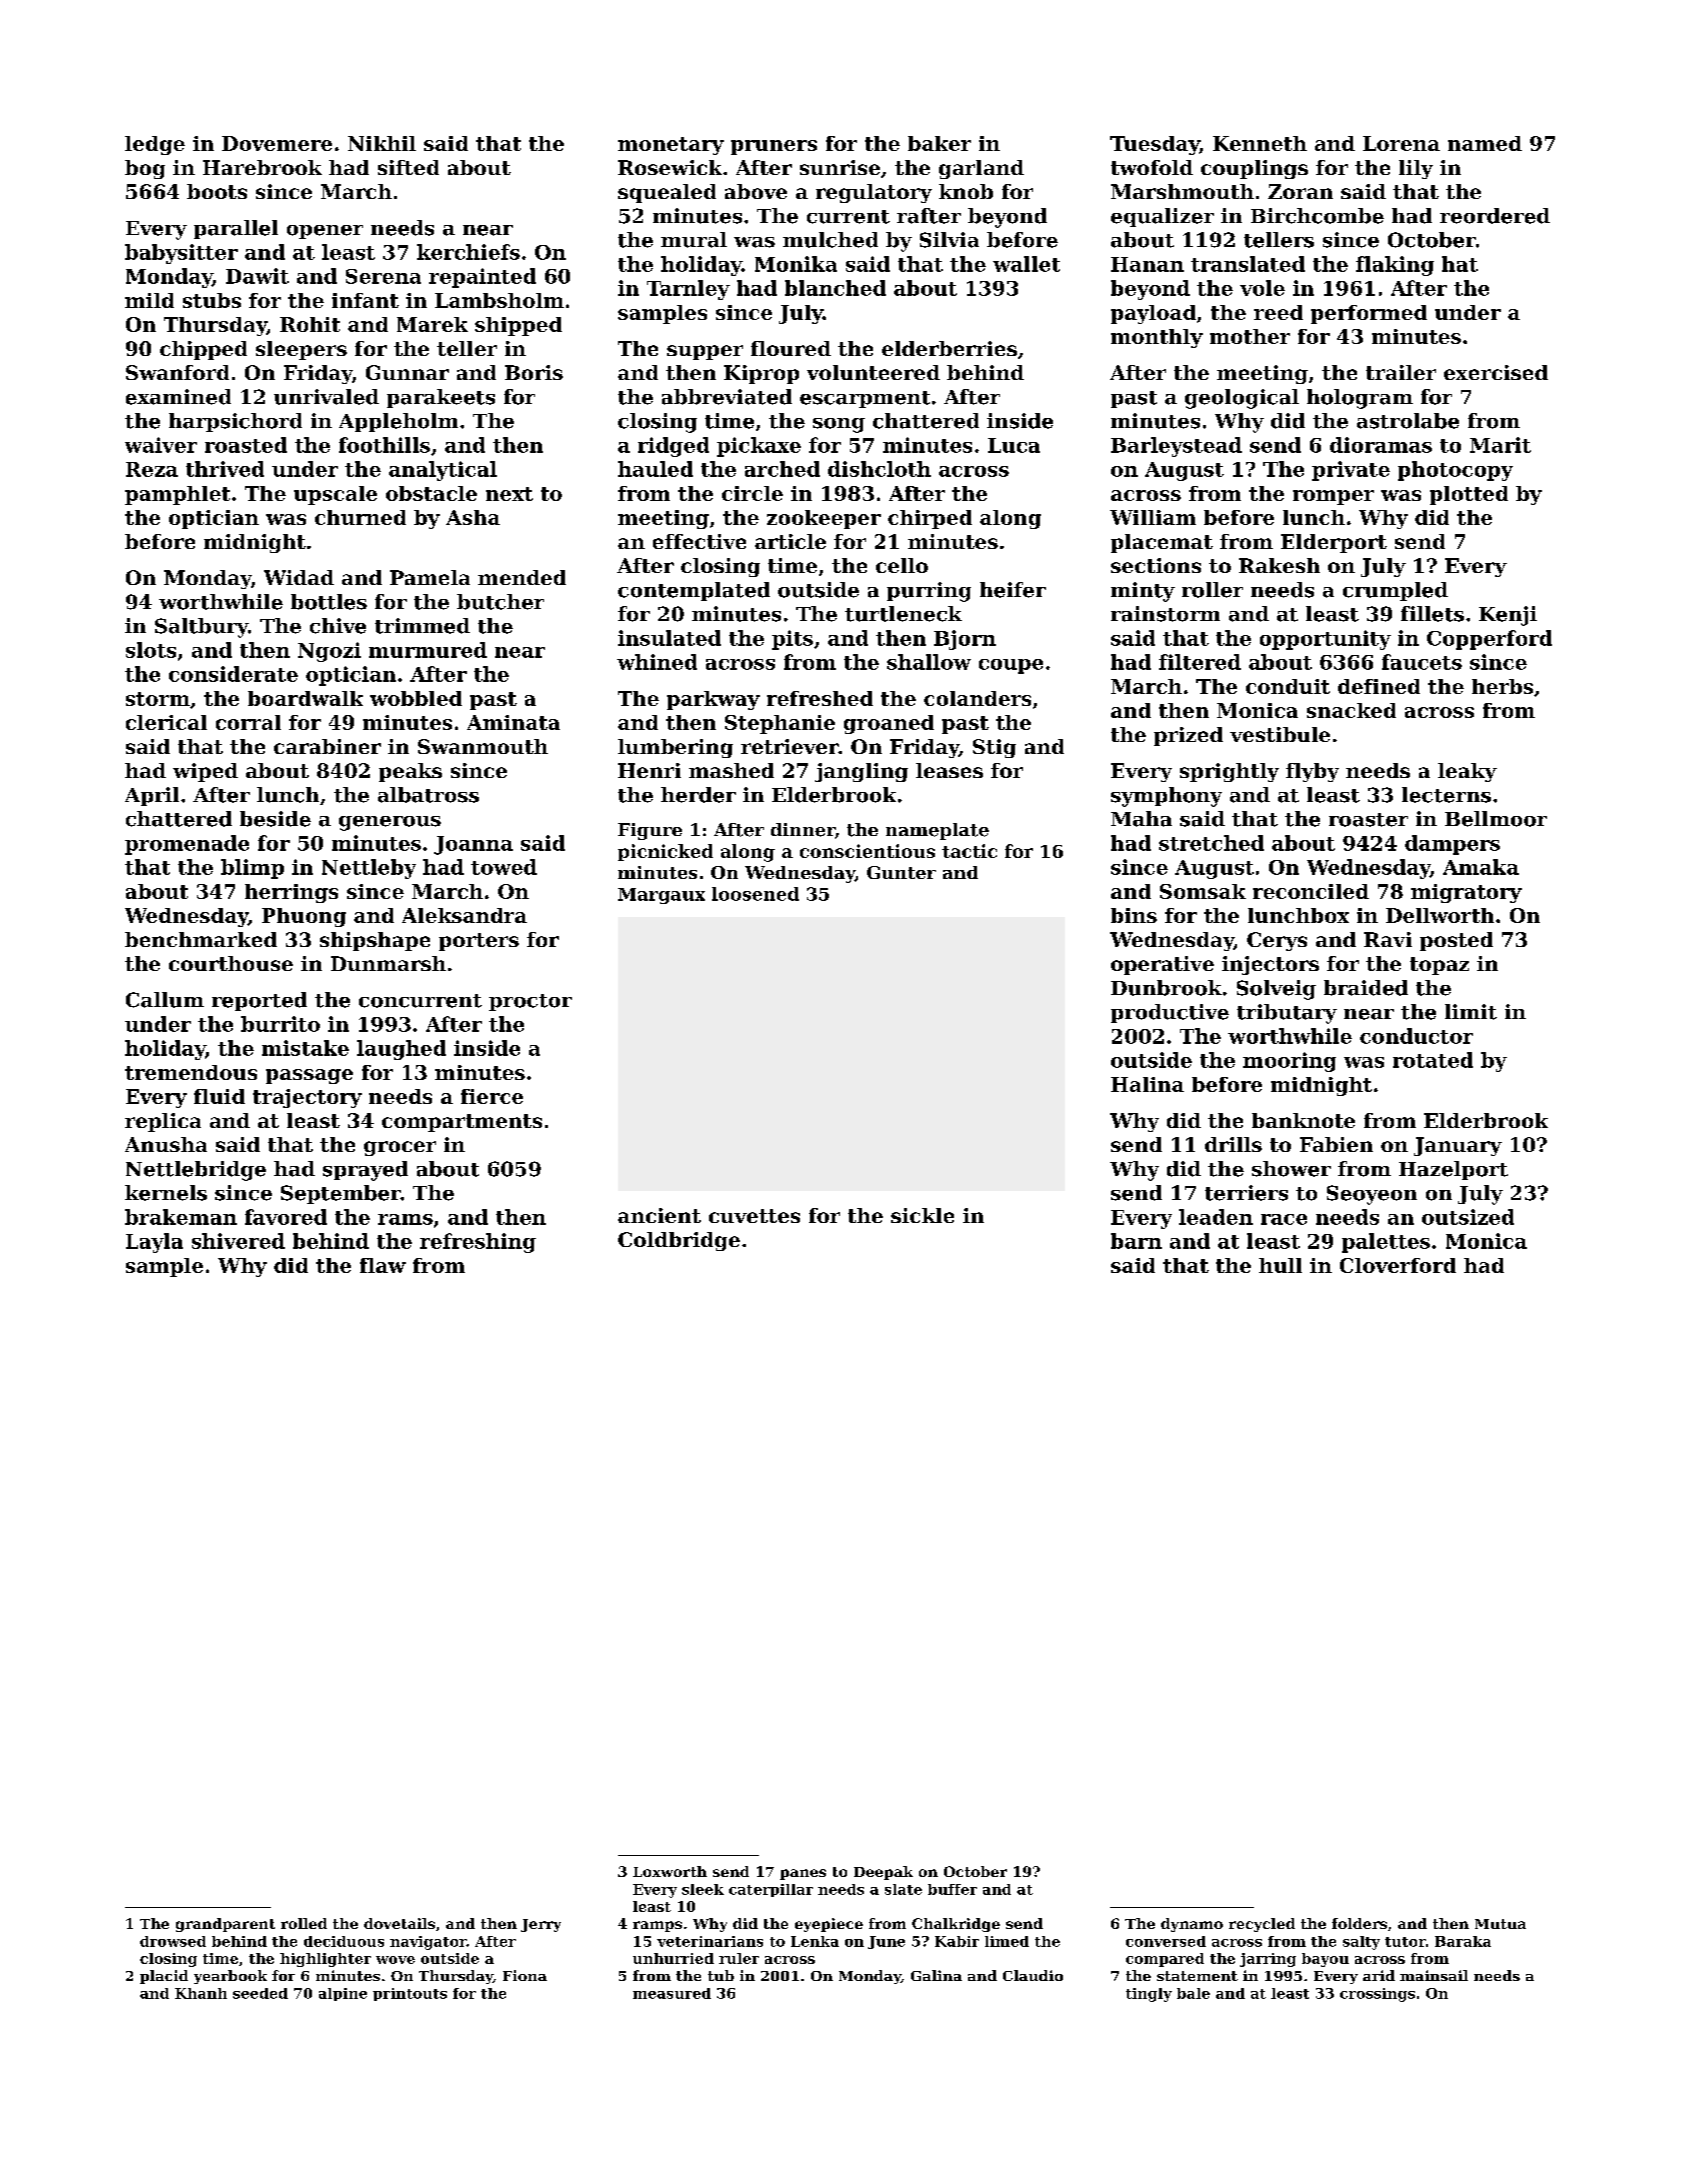  What do you see at coordinates (1377, 1995) in the image?
I see `crossings` at bounding box center [1377, 1995].
